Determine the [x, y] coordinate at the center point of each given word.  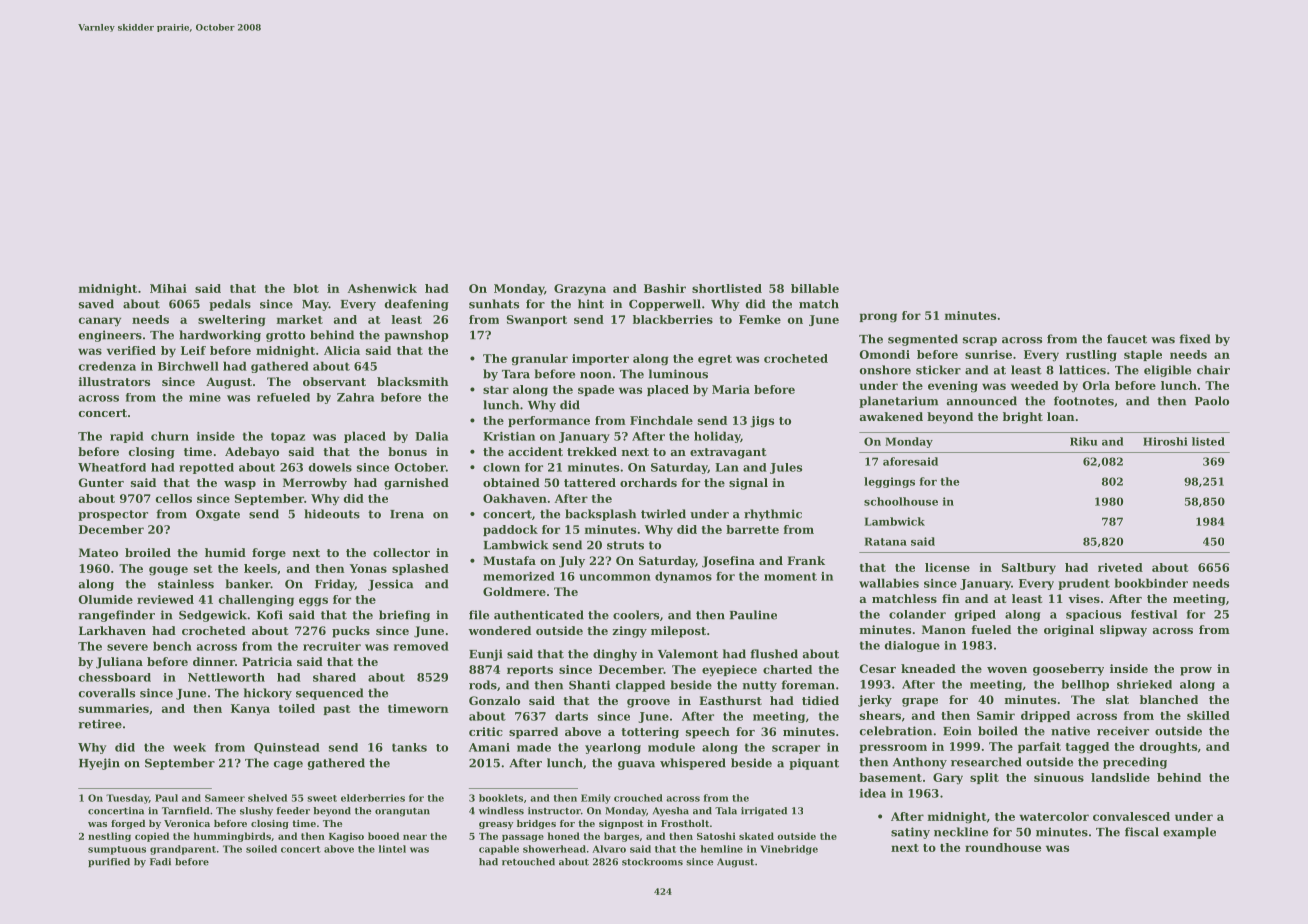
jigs [762, 422]
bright [1023, 418]
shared [334, 677]
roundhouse [1003, 847]
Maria [731, 389]
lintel [392, 849]
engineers [110, 336]
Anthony [920, 763]
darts [571, 716]
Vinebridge [789, 850]
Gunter [101, 482]
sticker [938, 370]
